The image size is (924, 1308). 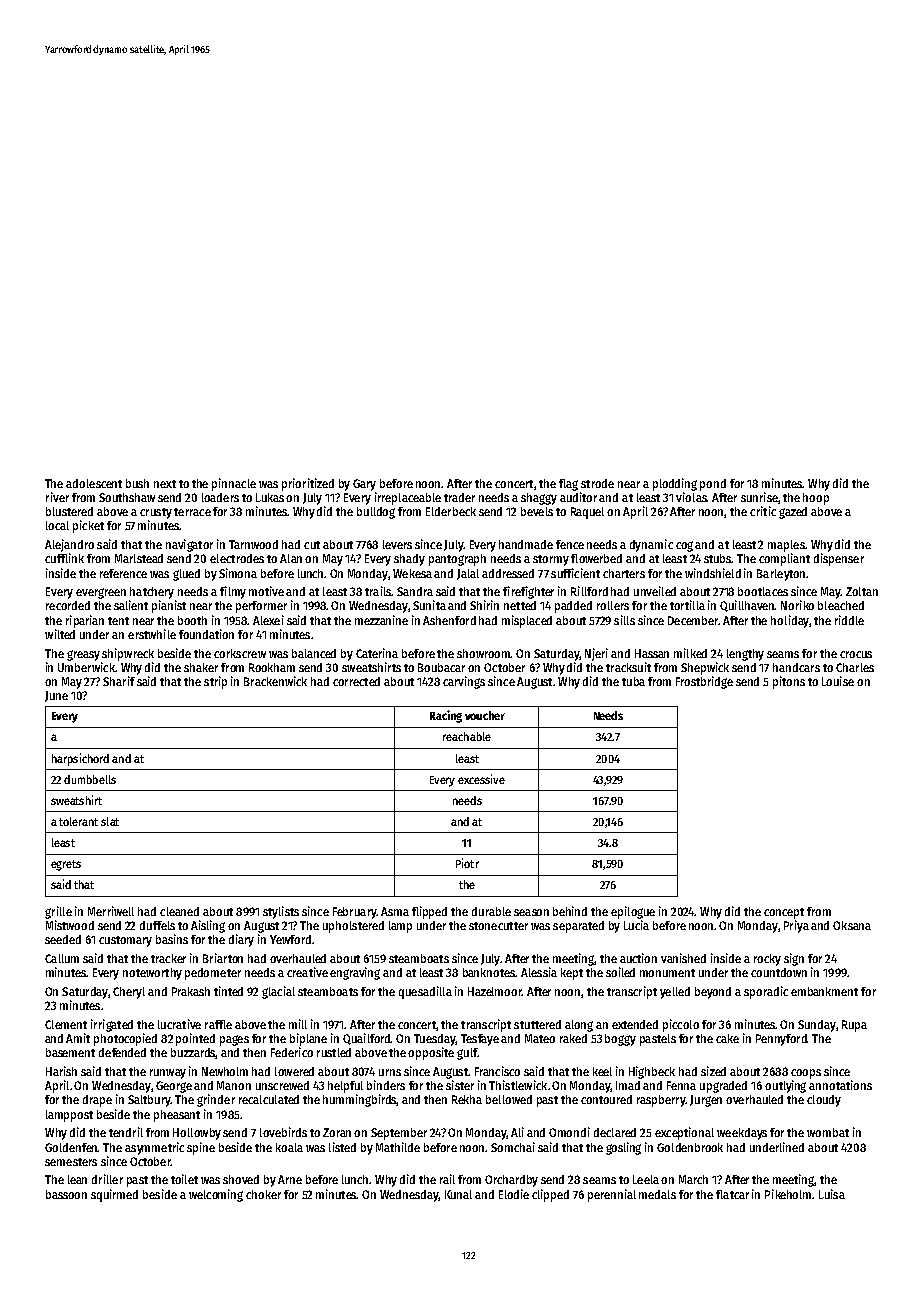 What do you see at coordinates (636, 925) in the screenshot?
I see `Lucia` at bounding box center [636, 925].
